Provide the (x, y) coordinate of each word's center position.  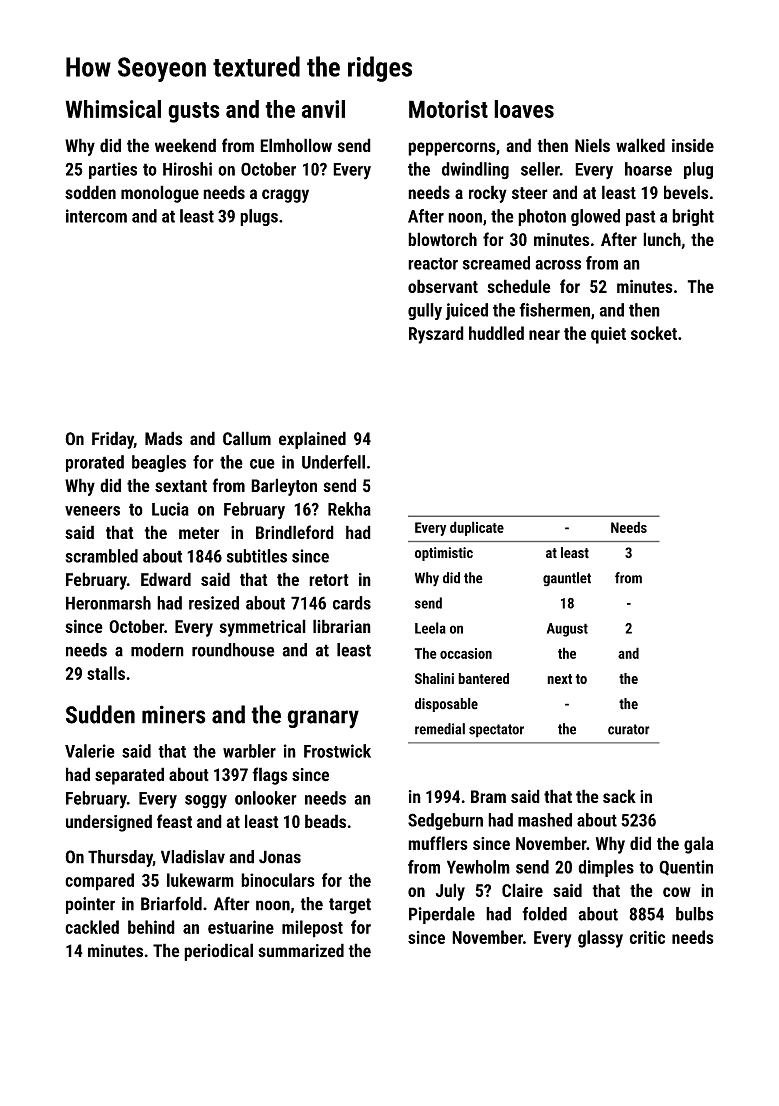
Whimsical (113, 109)
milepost (312, 929)
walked (640, 145)
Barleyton (284, 487)
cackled (92, 927)
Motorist (448, 109)
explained (312, 440)
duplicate (477, 528)
